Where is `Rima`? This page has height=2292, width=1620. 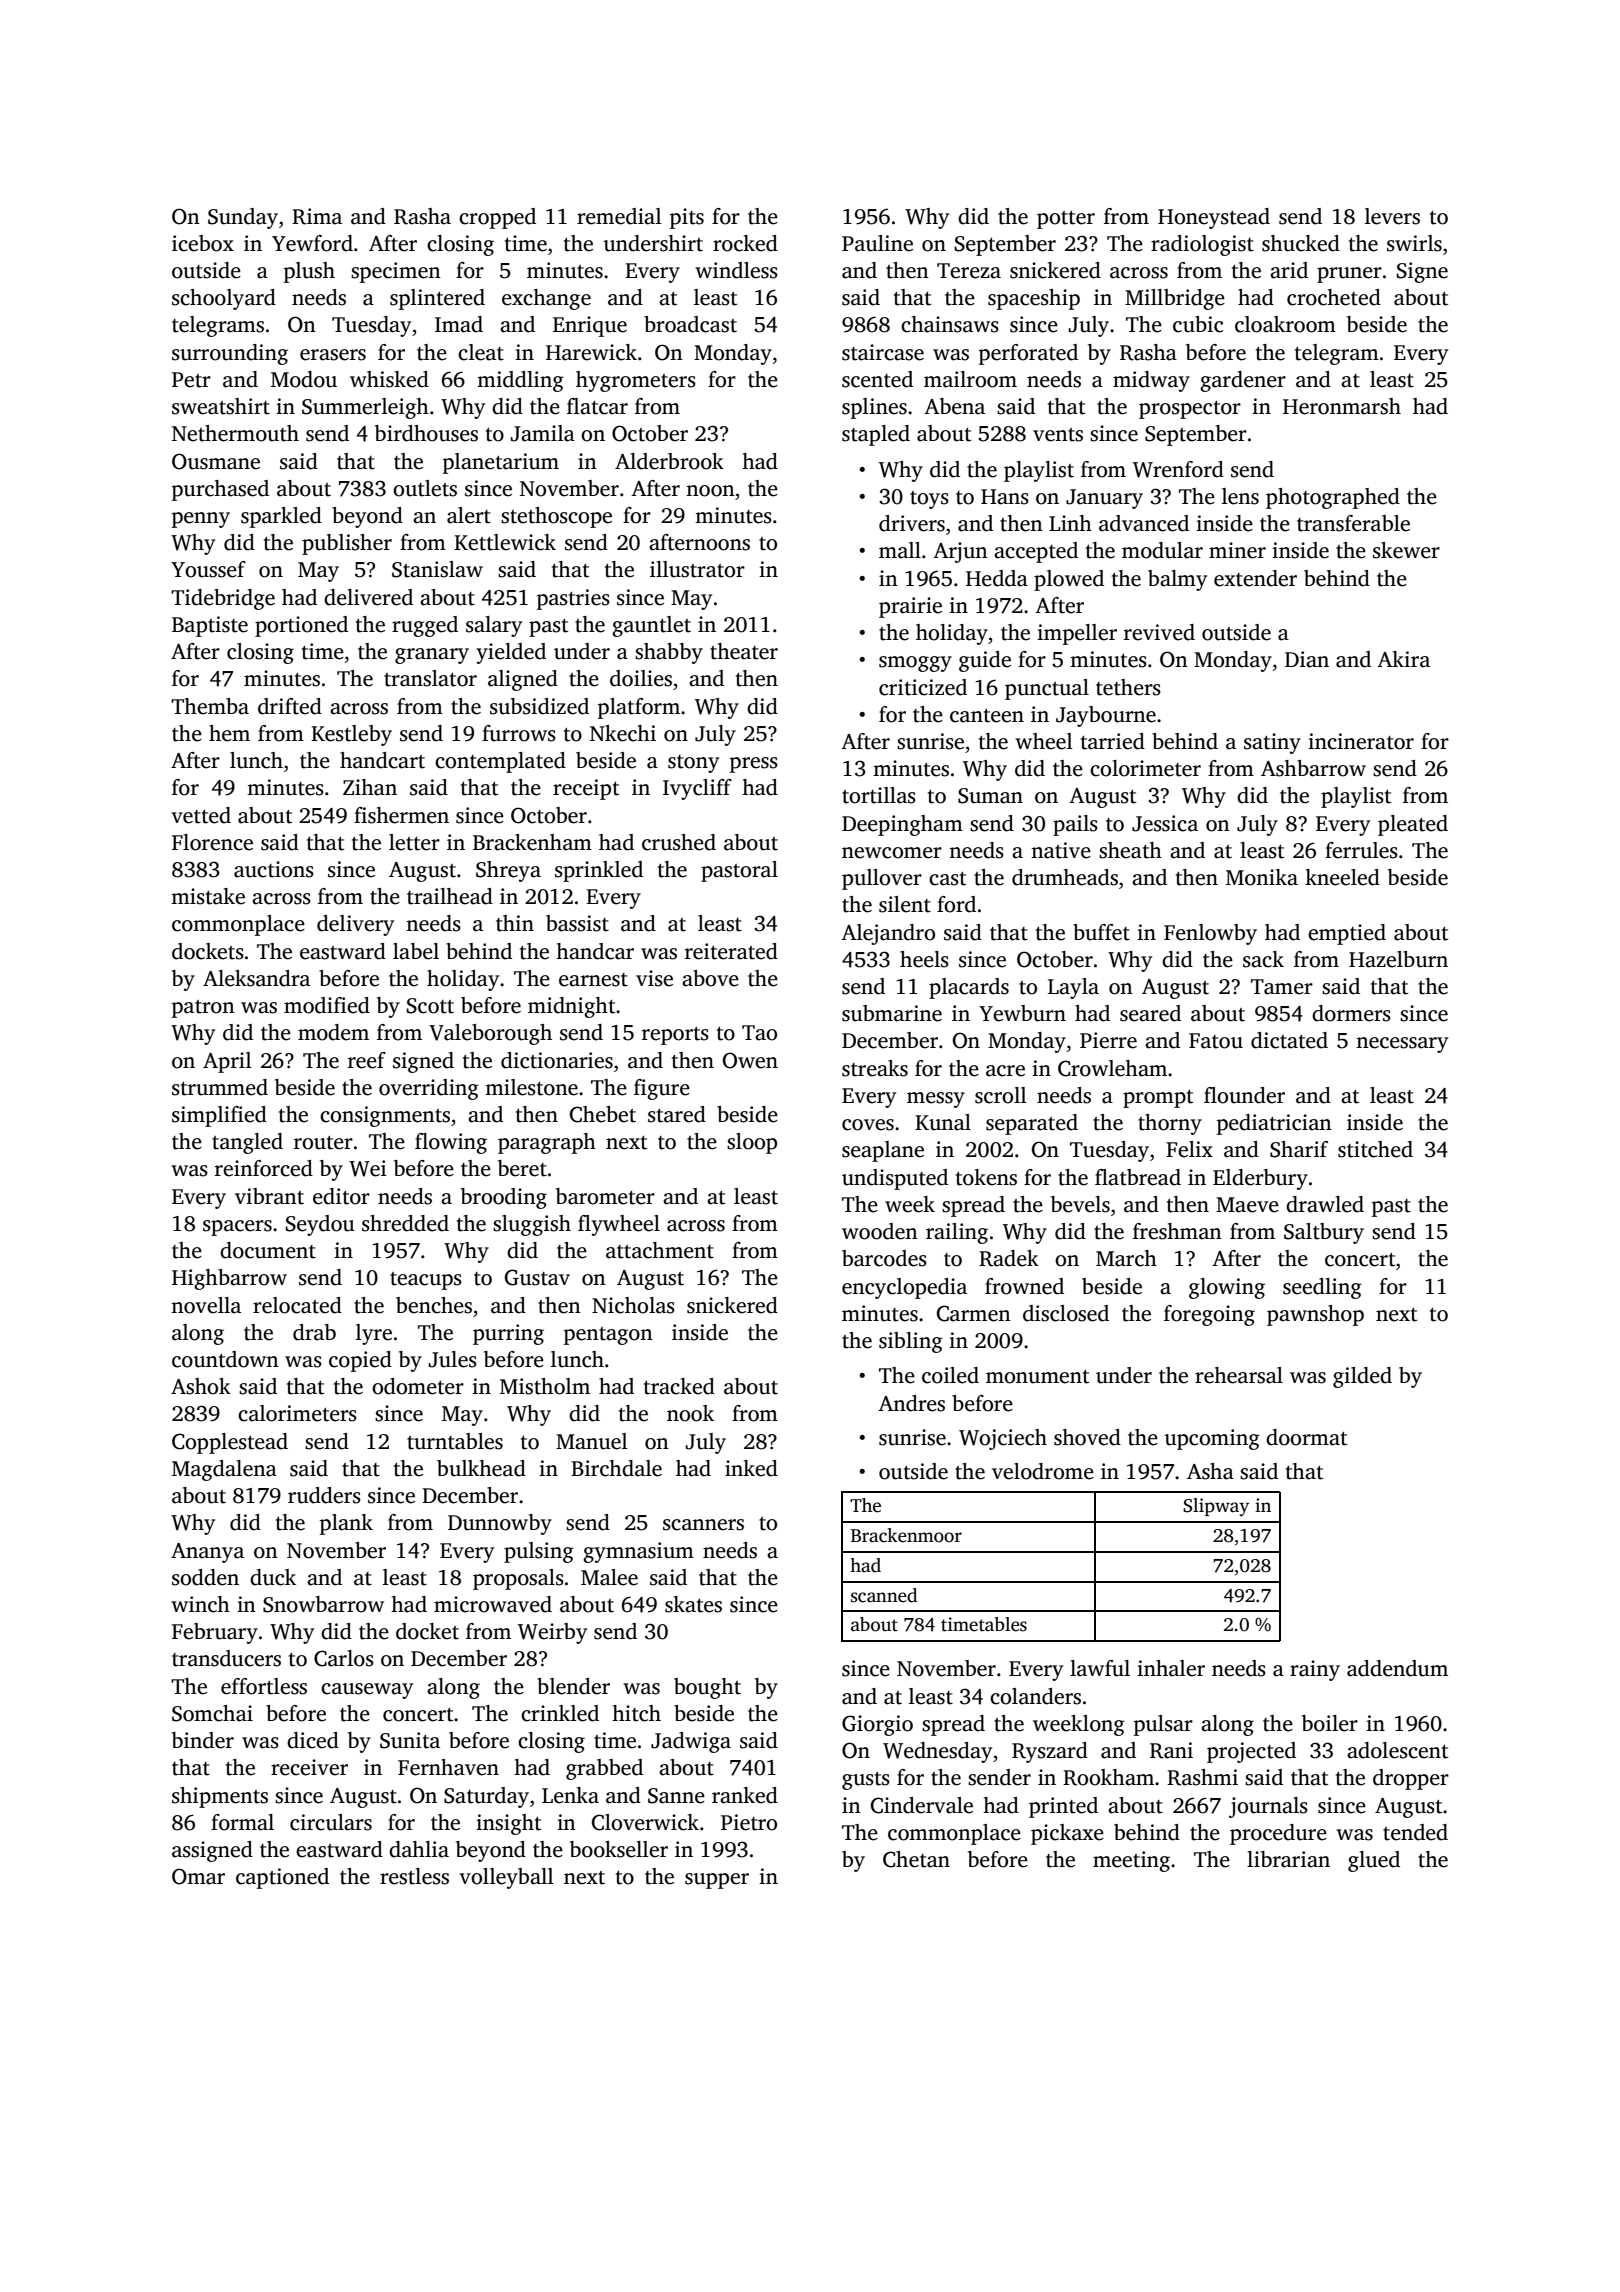 Rima is located at coordinates (317, 216).
